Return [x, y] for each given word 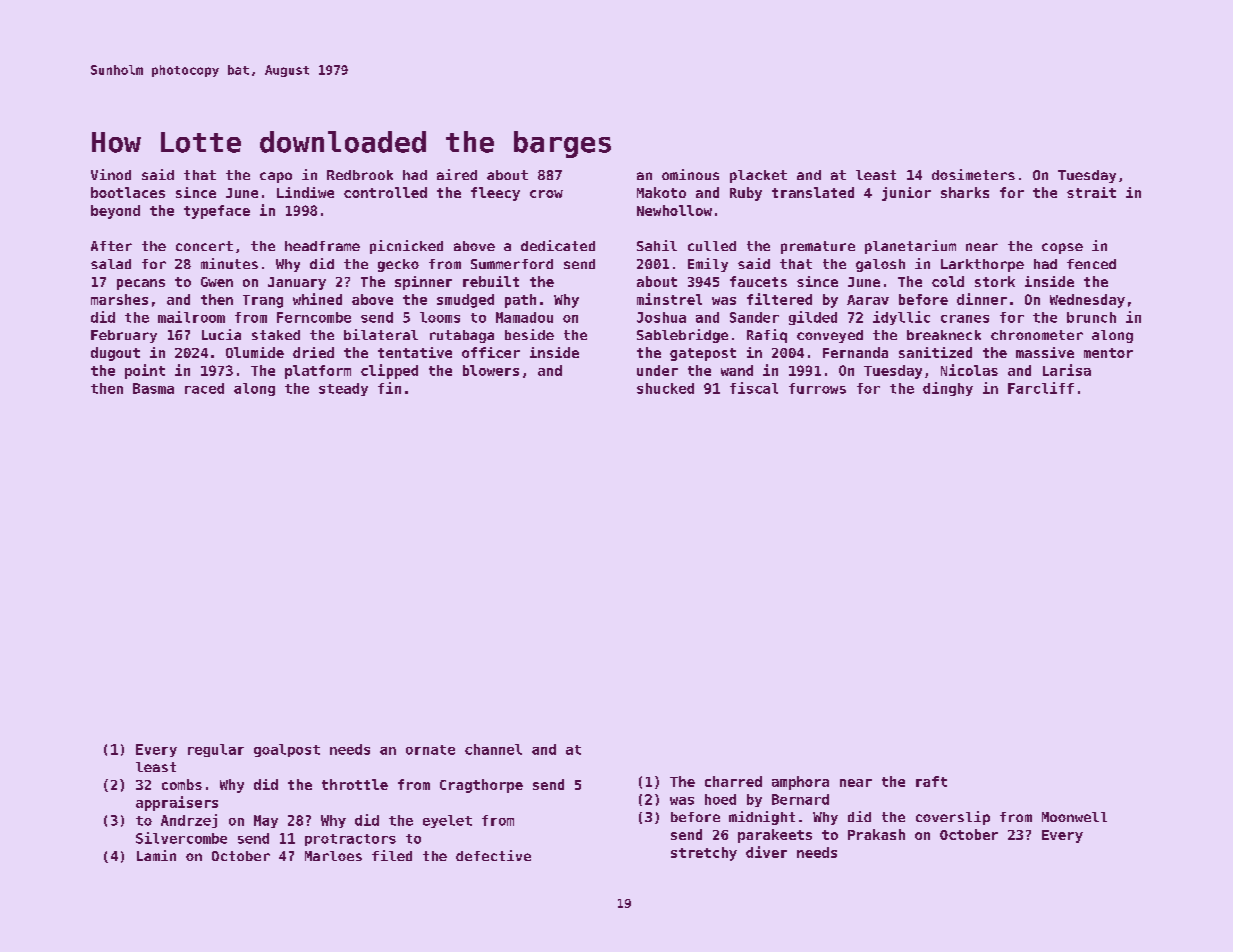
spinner [423, 283]
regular [216, 750]
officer [491, 352]
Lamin [156, 855]
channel [493, 749]
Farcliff [1041, 388]
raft [931, 781]
